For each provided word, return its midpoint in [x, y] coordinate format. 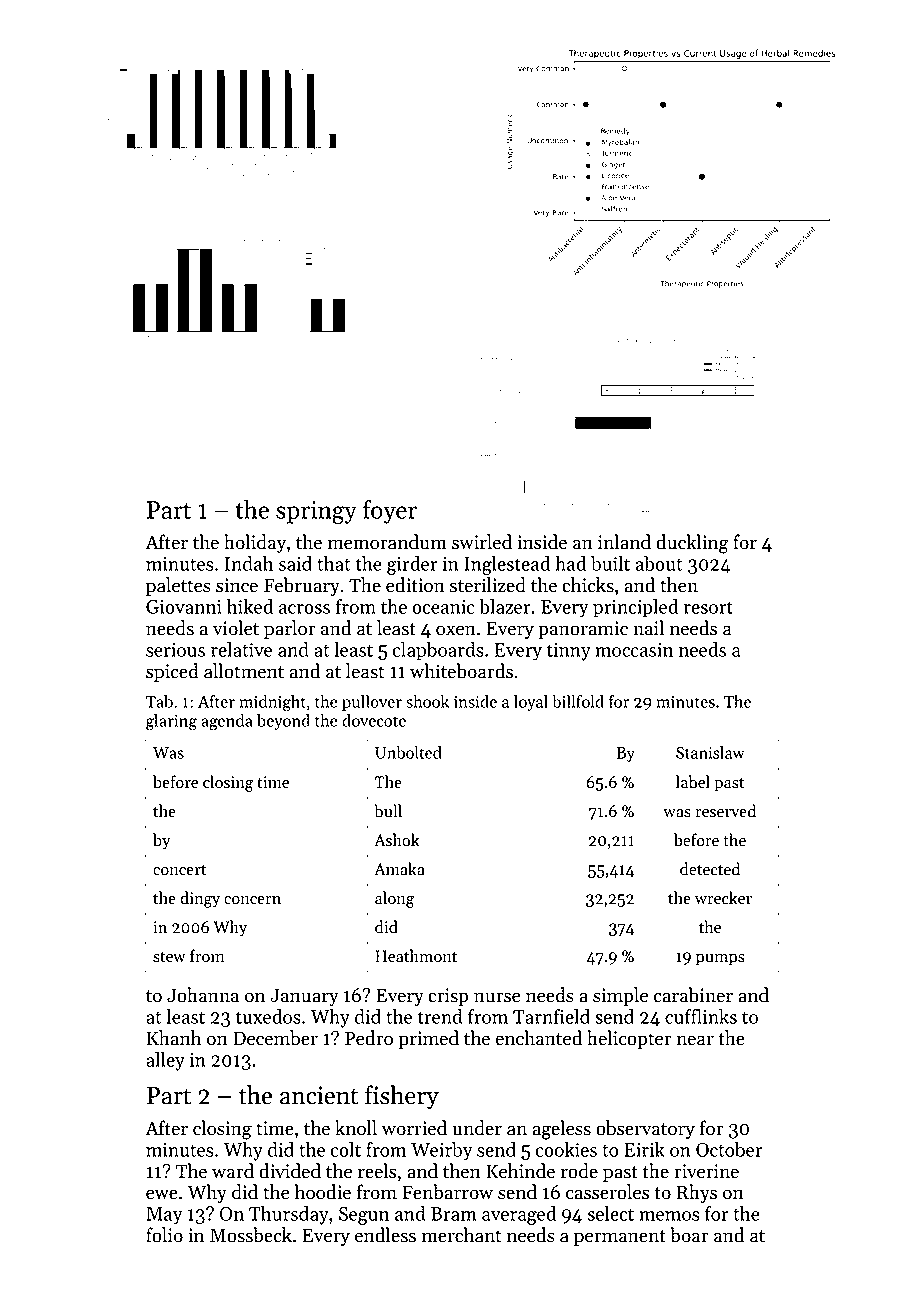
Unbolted [408, 752]
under [477, 1128]
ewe [162, 1194]
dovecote [374, 720]
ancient [319, 1095]
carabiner [693, 995]
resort [708, 607]
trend [440, 1016]
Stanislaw [710, 752]
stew [169, 957]
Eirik [644, 1149]
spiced [172, 672]
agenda [227, 722]
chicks [588, 585]
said [295, 563]
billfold [578, 701]
